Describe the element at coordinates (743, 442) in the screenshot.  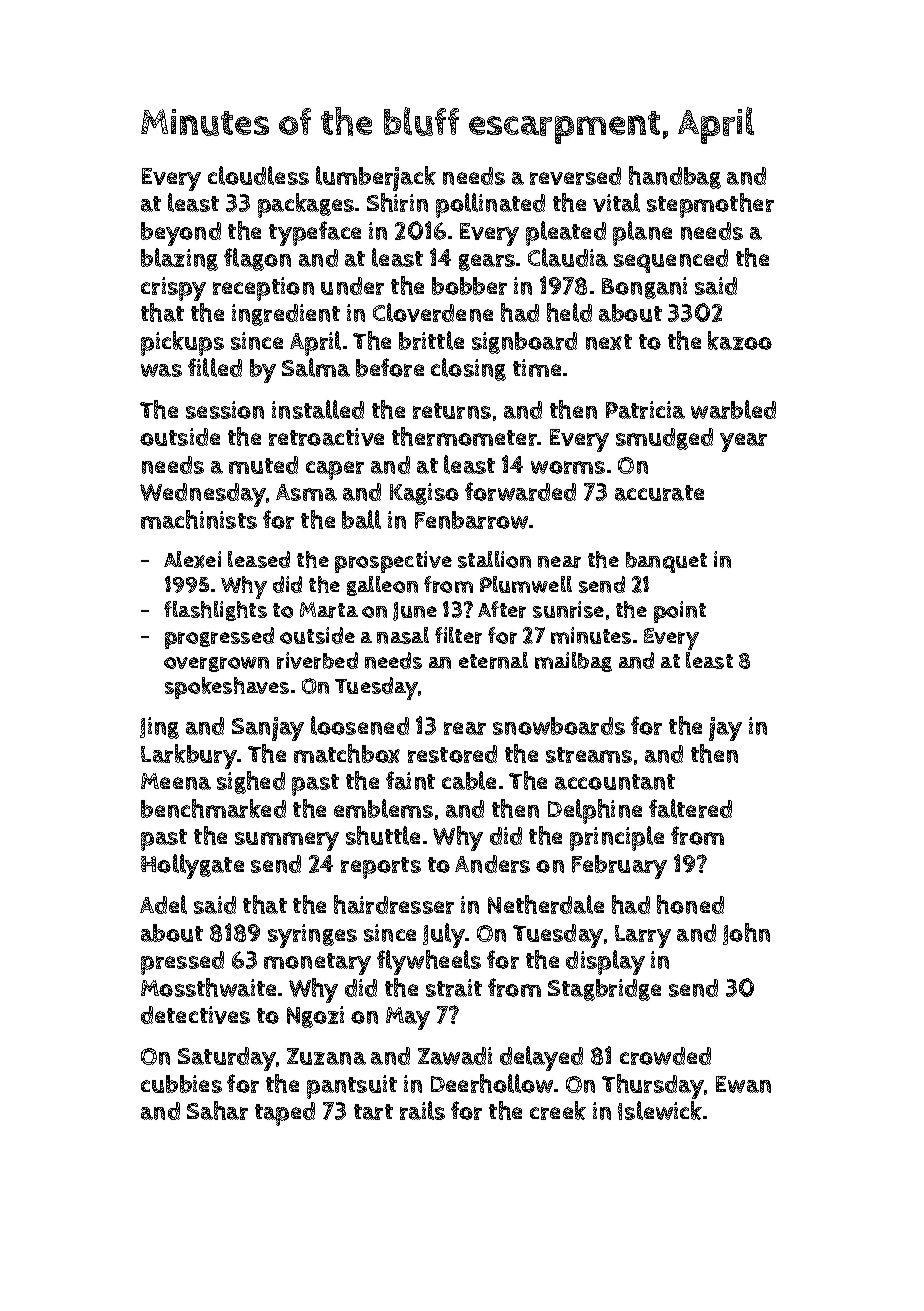
I see `year` at that location.
